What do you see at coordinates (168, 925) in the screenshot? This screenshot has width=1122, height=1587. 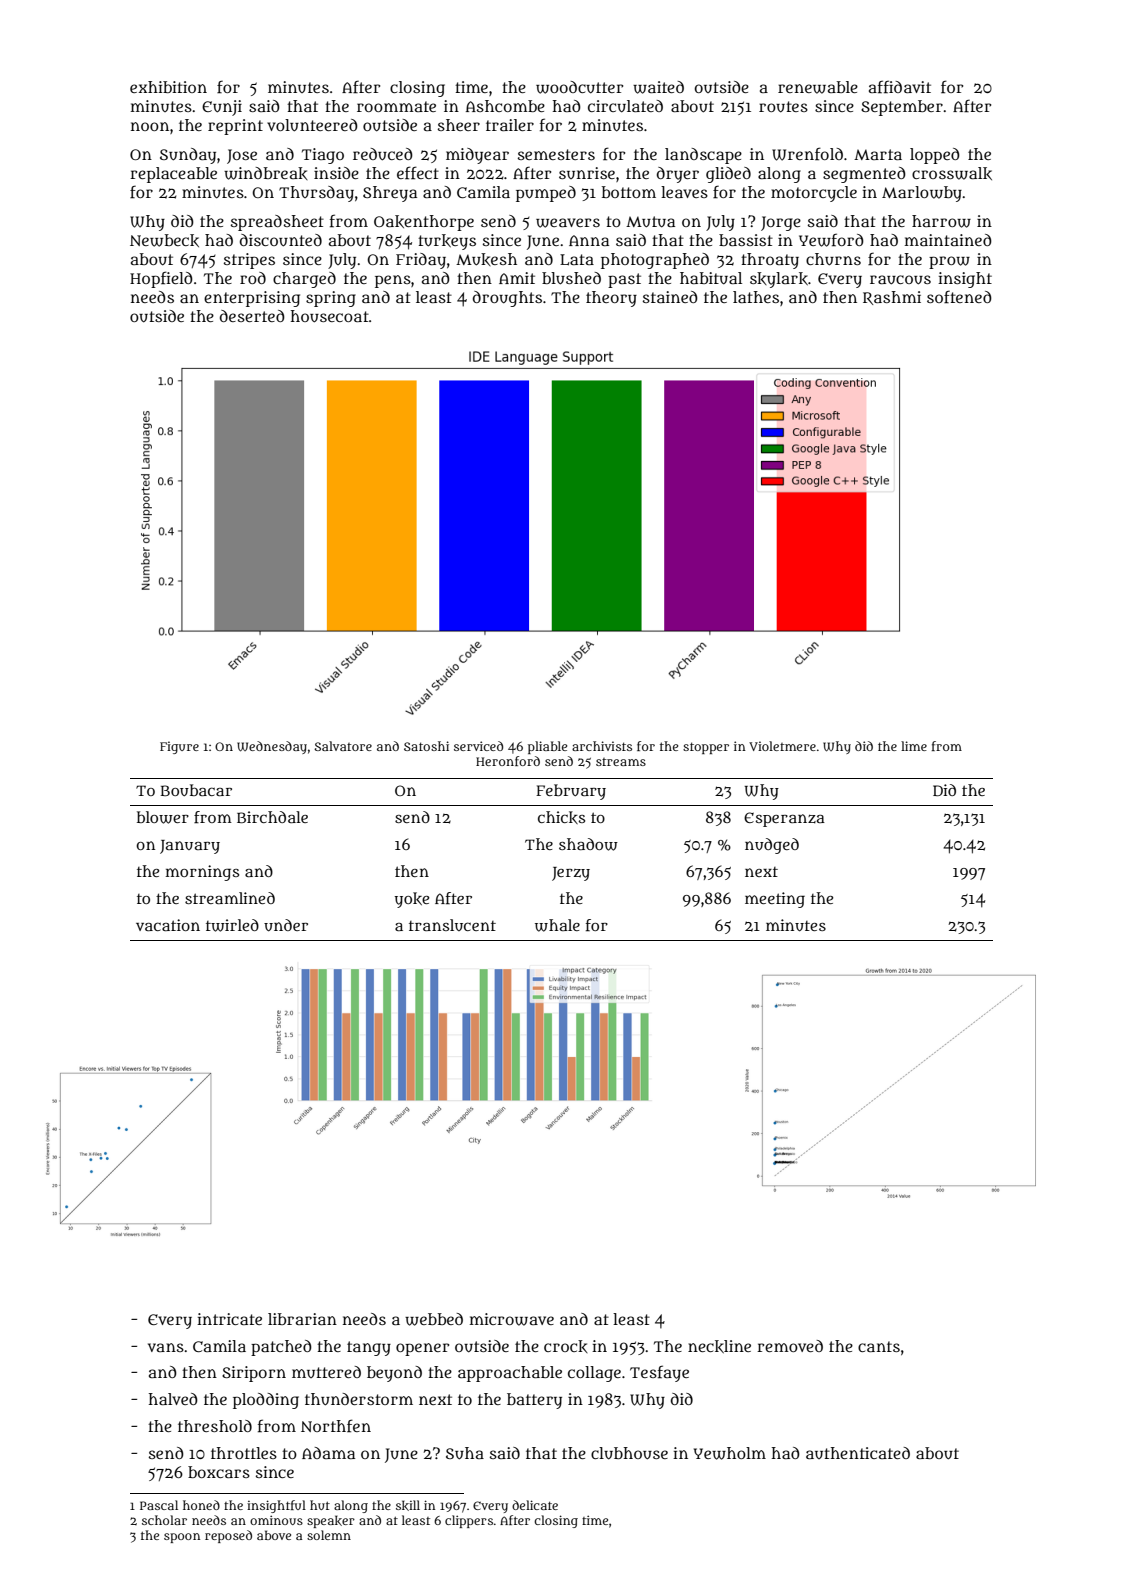 I see `vacation` at bounding box center [168, 925].
